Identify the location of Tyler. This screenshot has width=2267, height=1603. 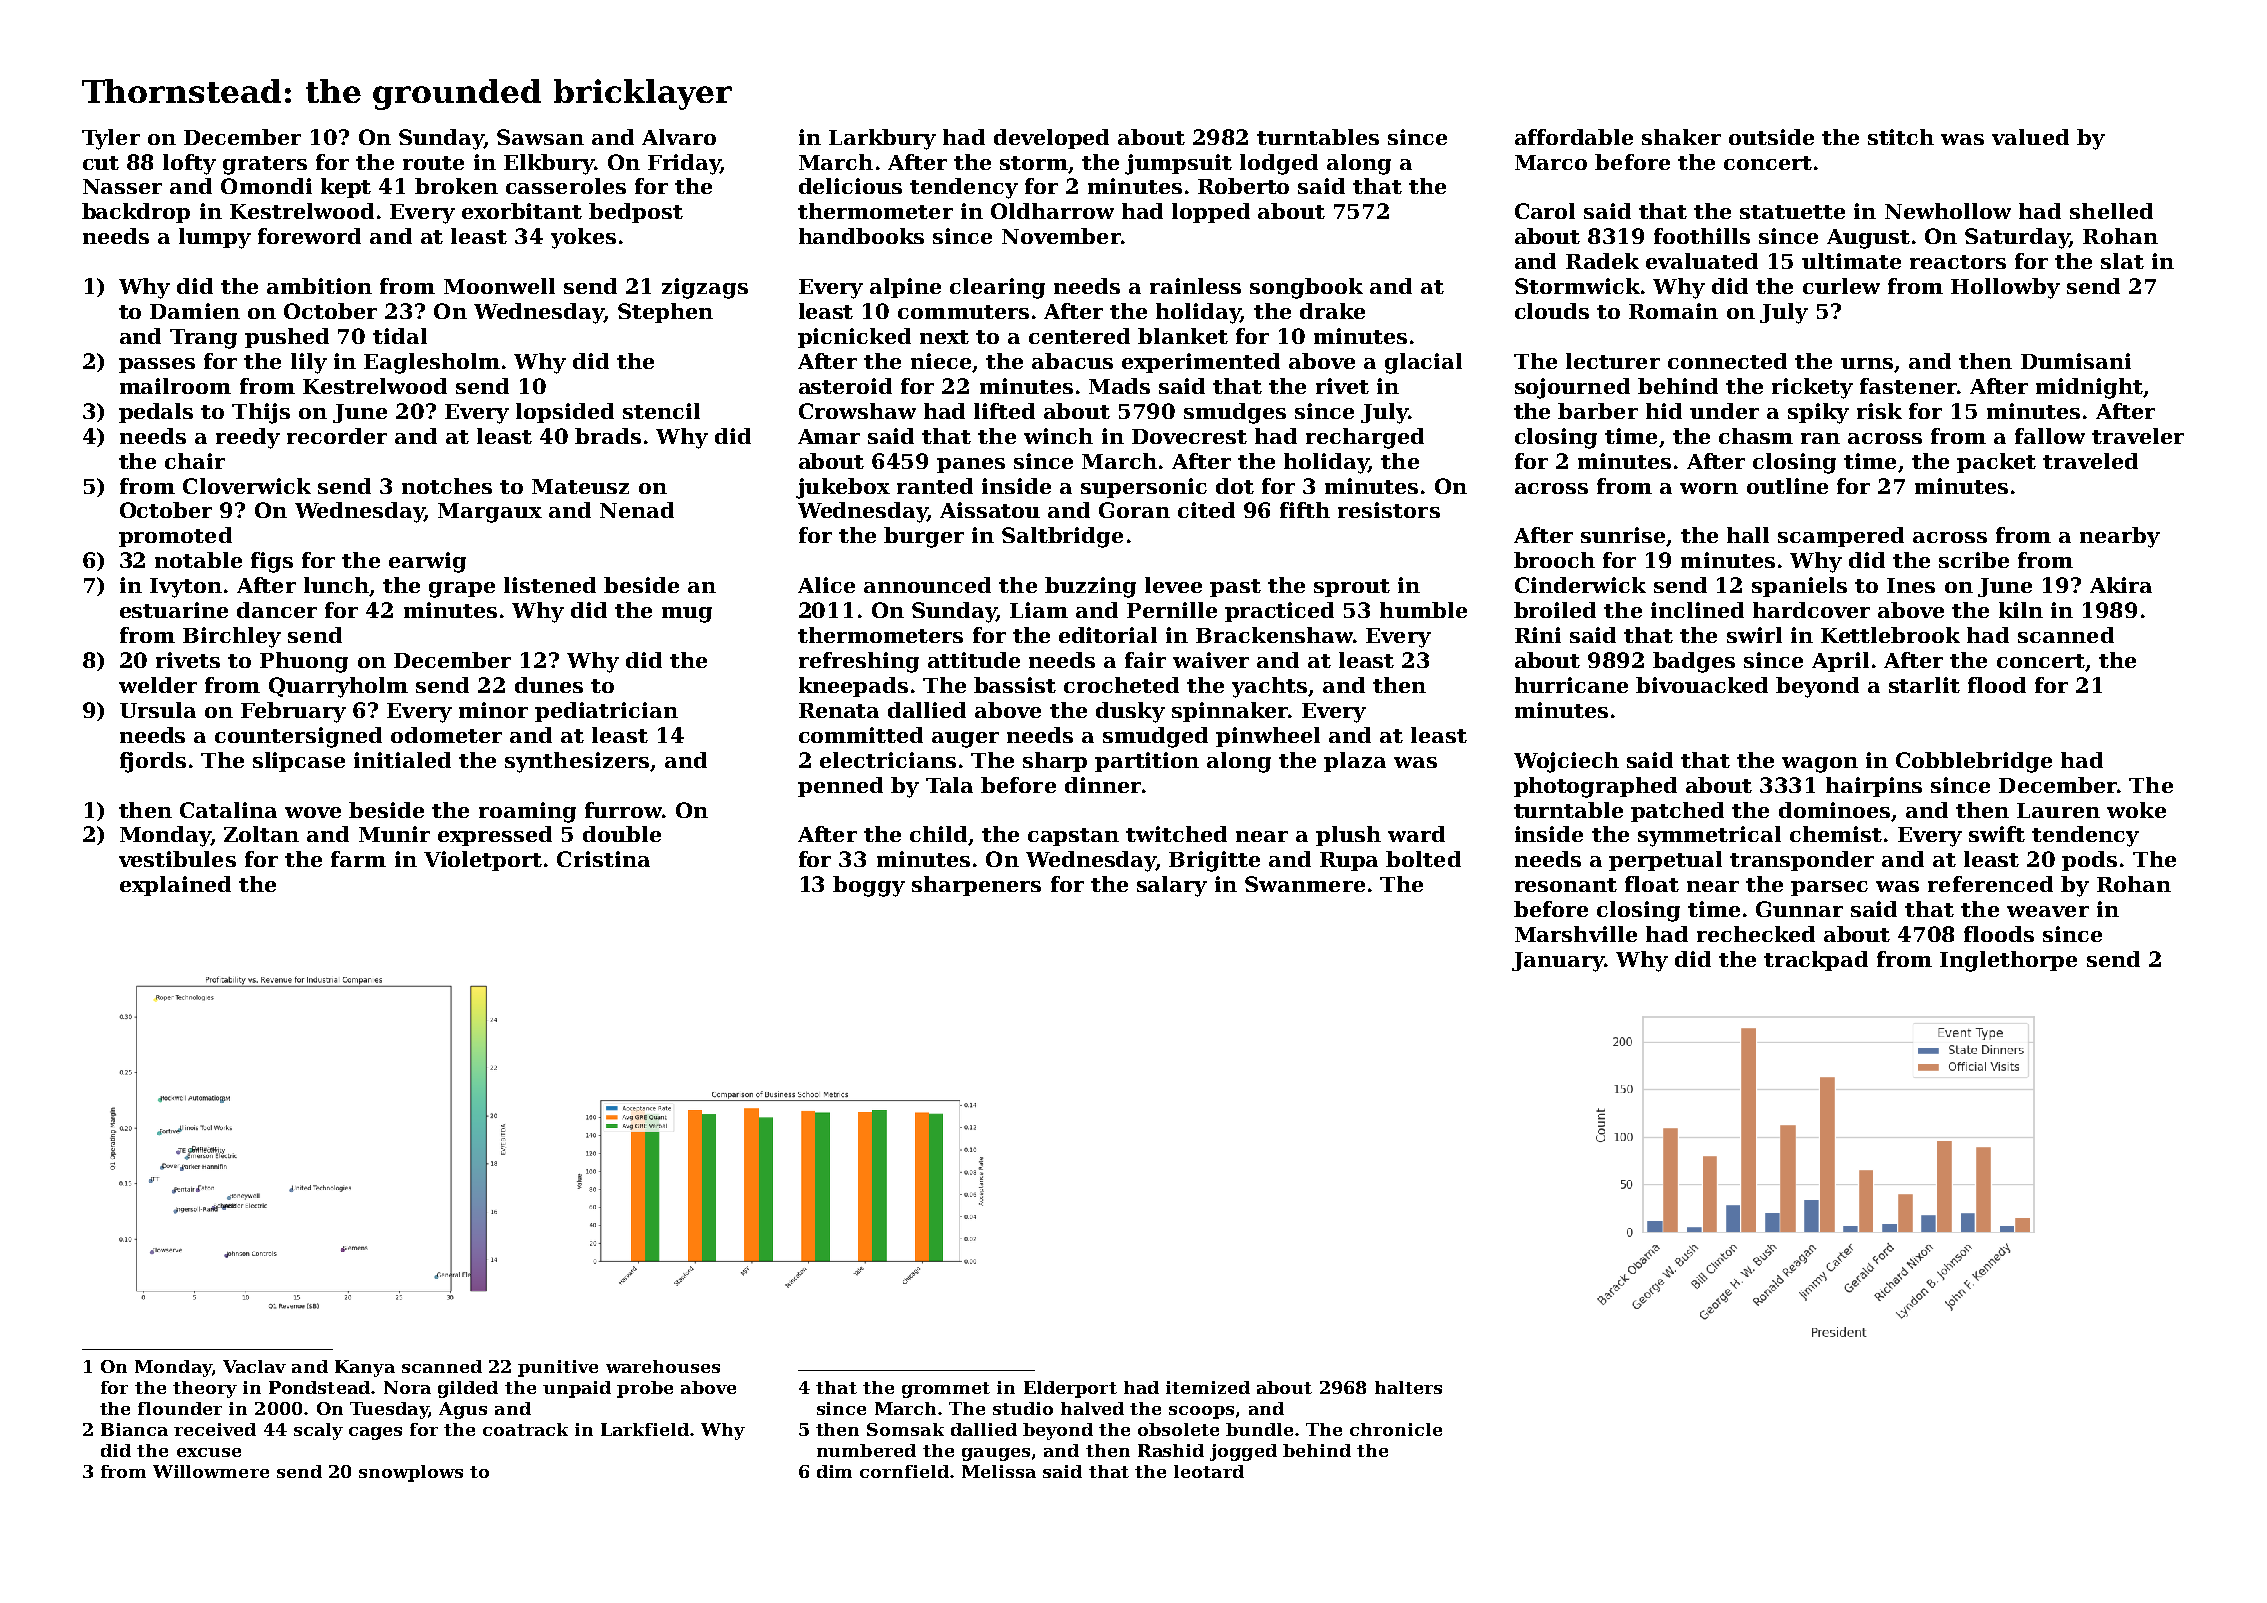
(111, 139).
